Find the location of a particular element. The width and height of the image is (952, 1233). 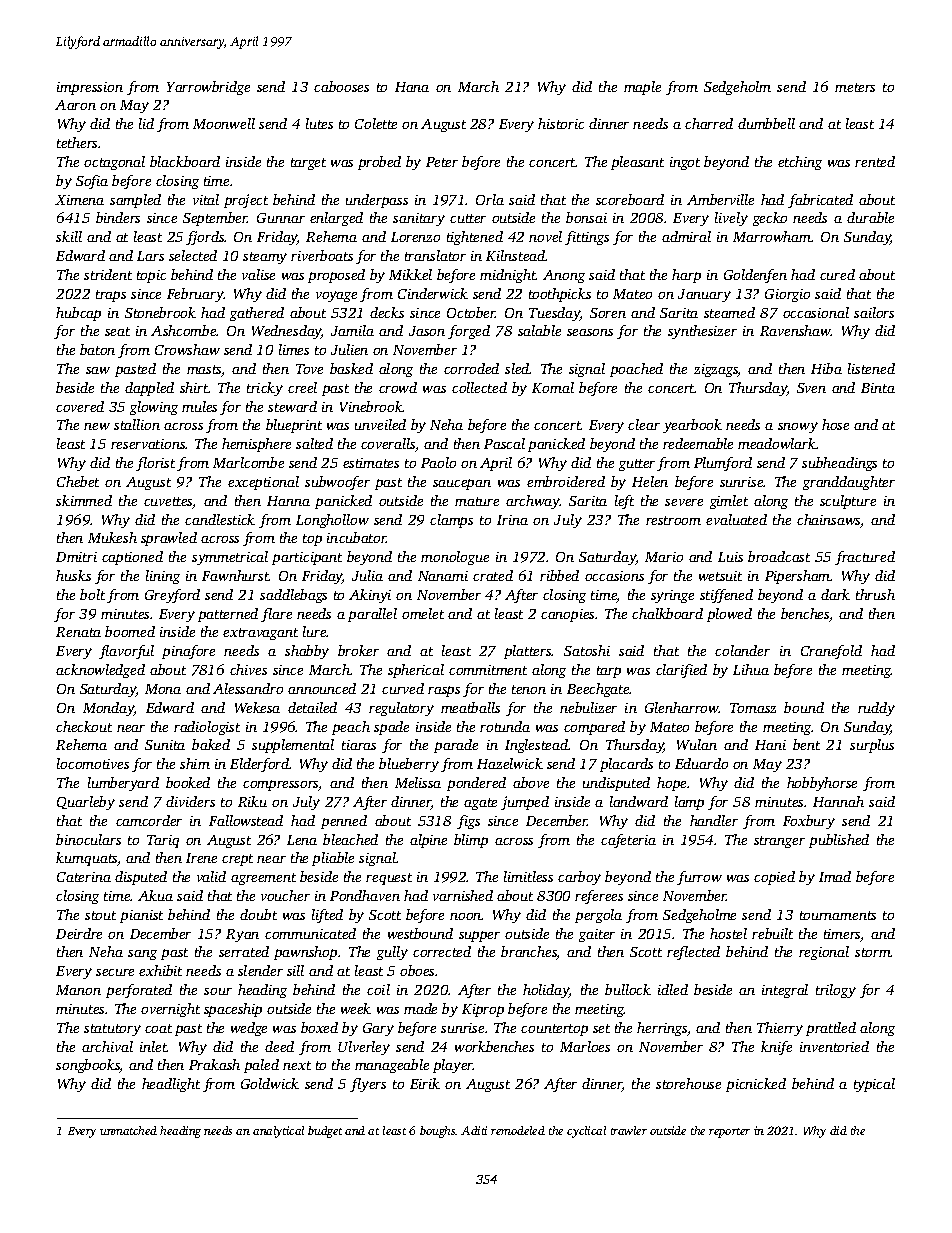

week is located at coordinates (356, 1008).
